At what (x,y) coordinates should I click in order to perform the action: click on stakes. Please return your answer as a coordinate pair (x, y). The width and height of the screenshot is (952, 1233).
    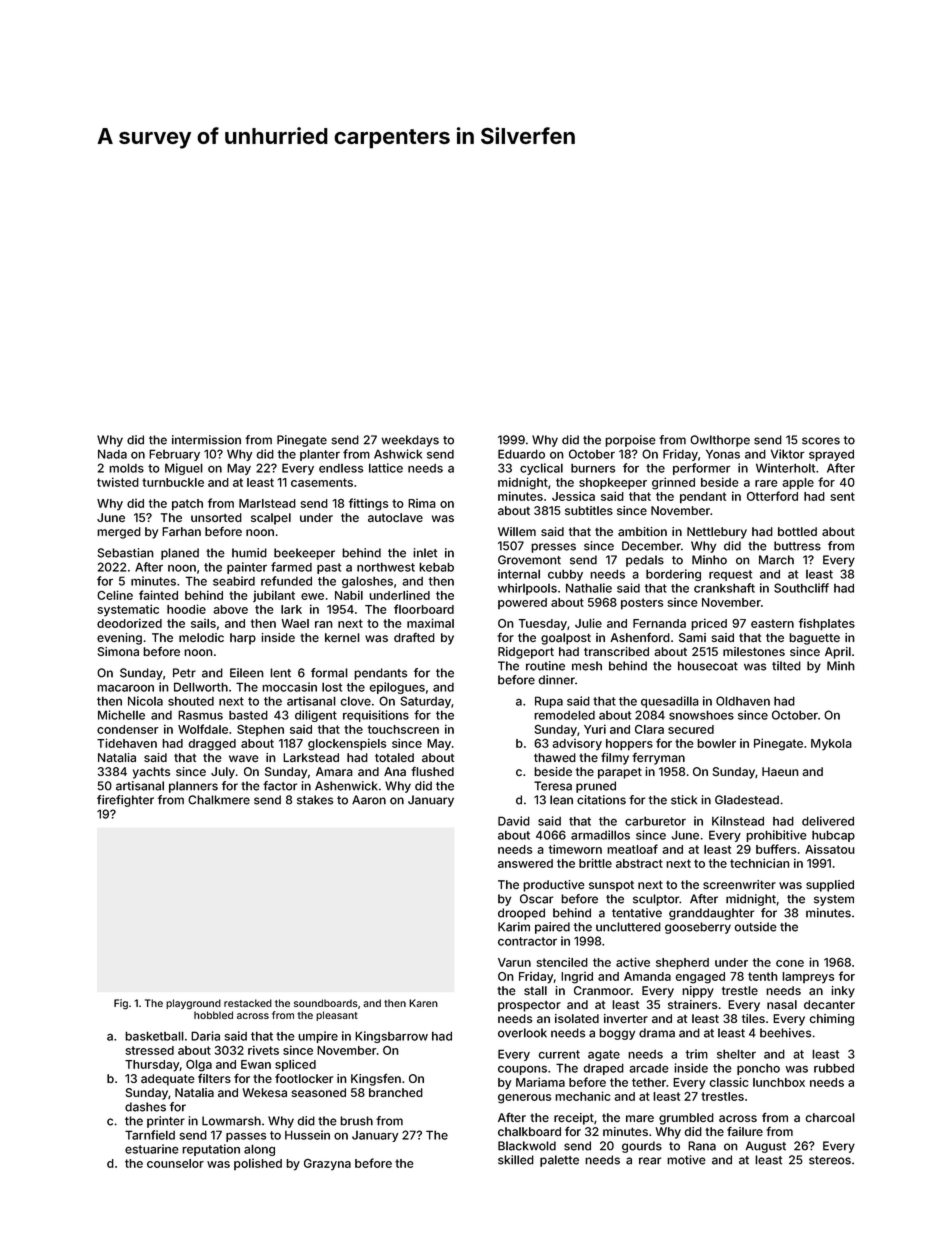
    Looking at the image, I should click on (315, 800).
